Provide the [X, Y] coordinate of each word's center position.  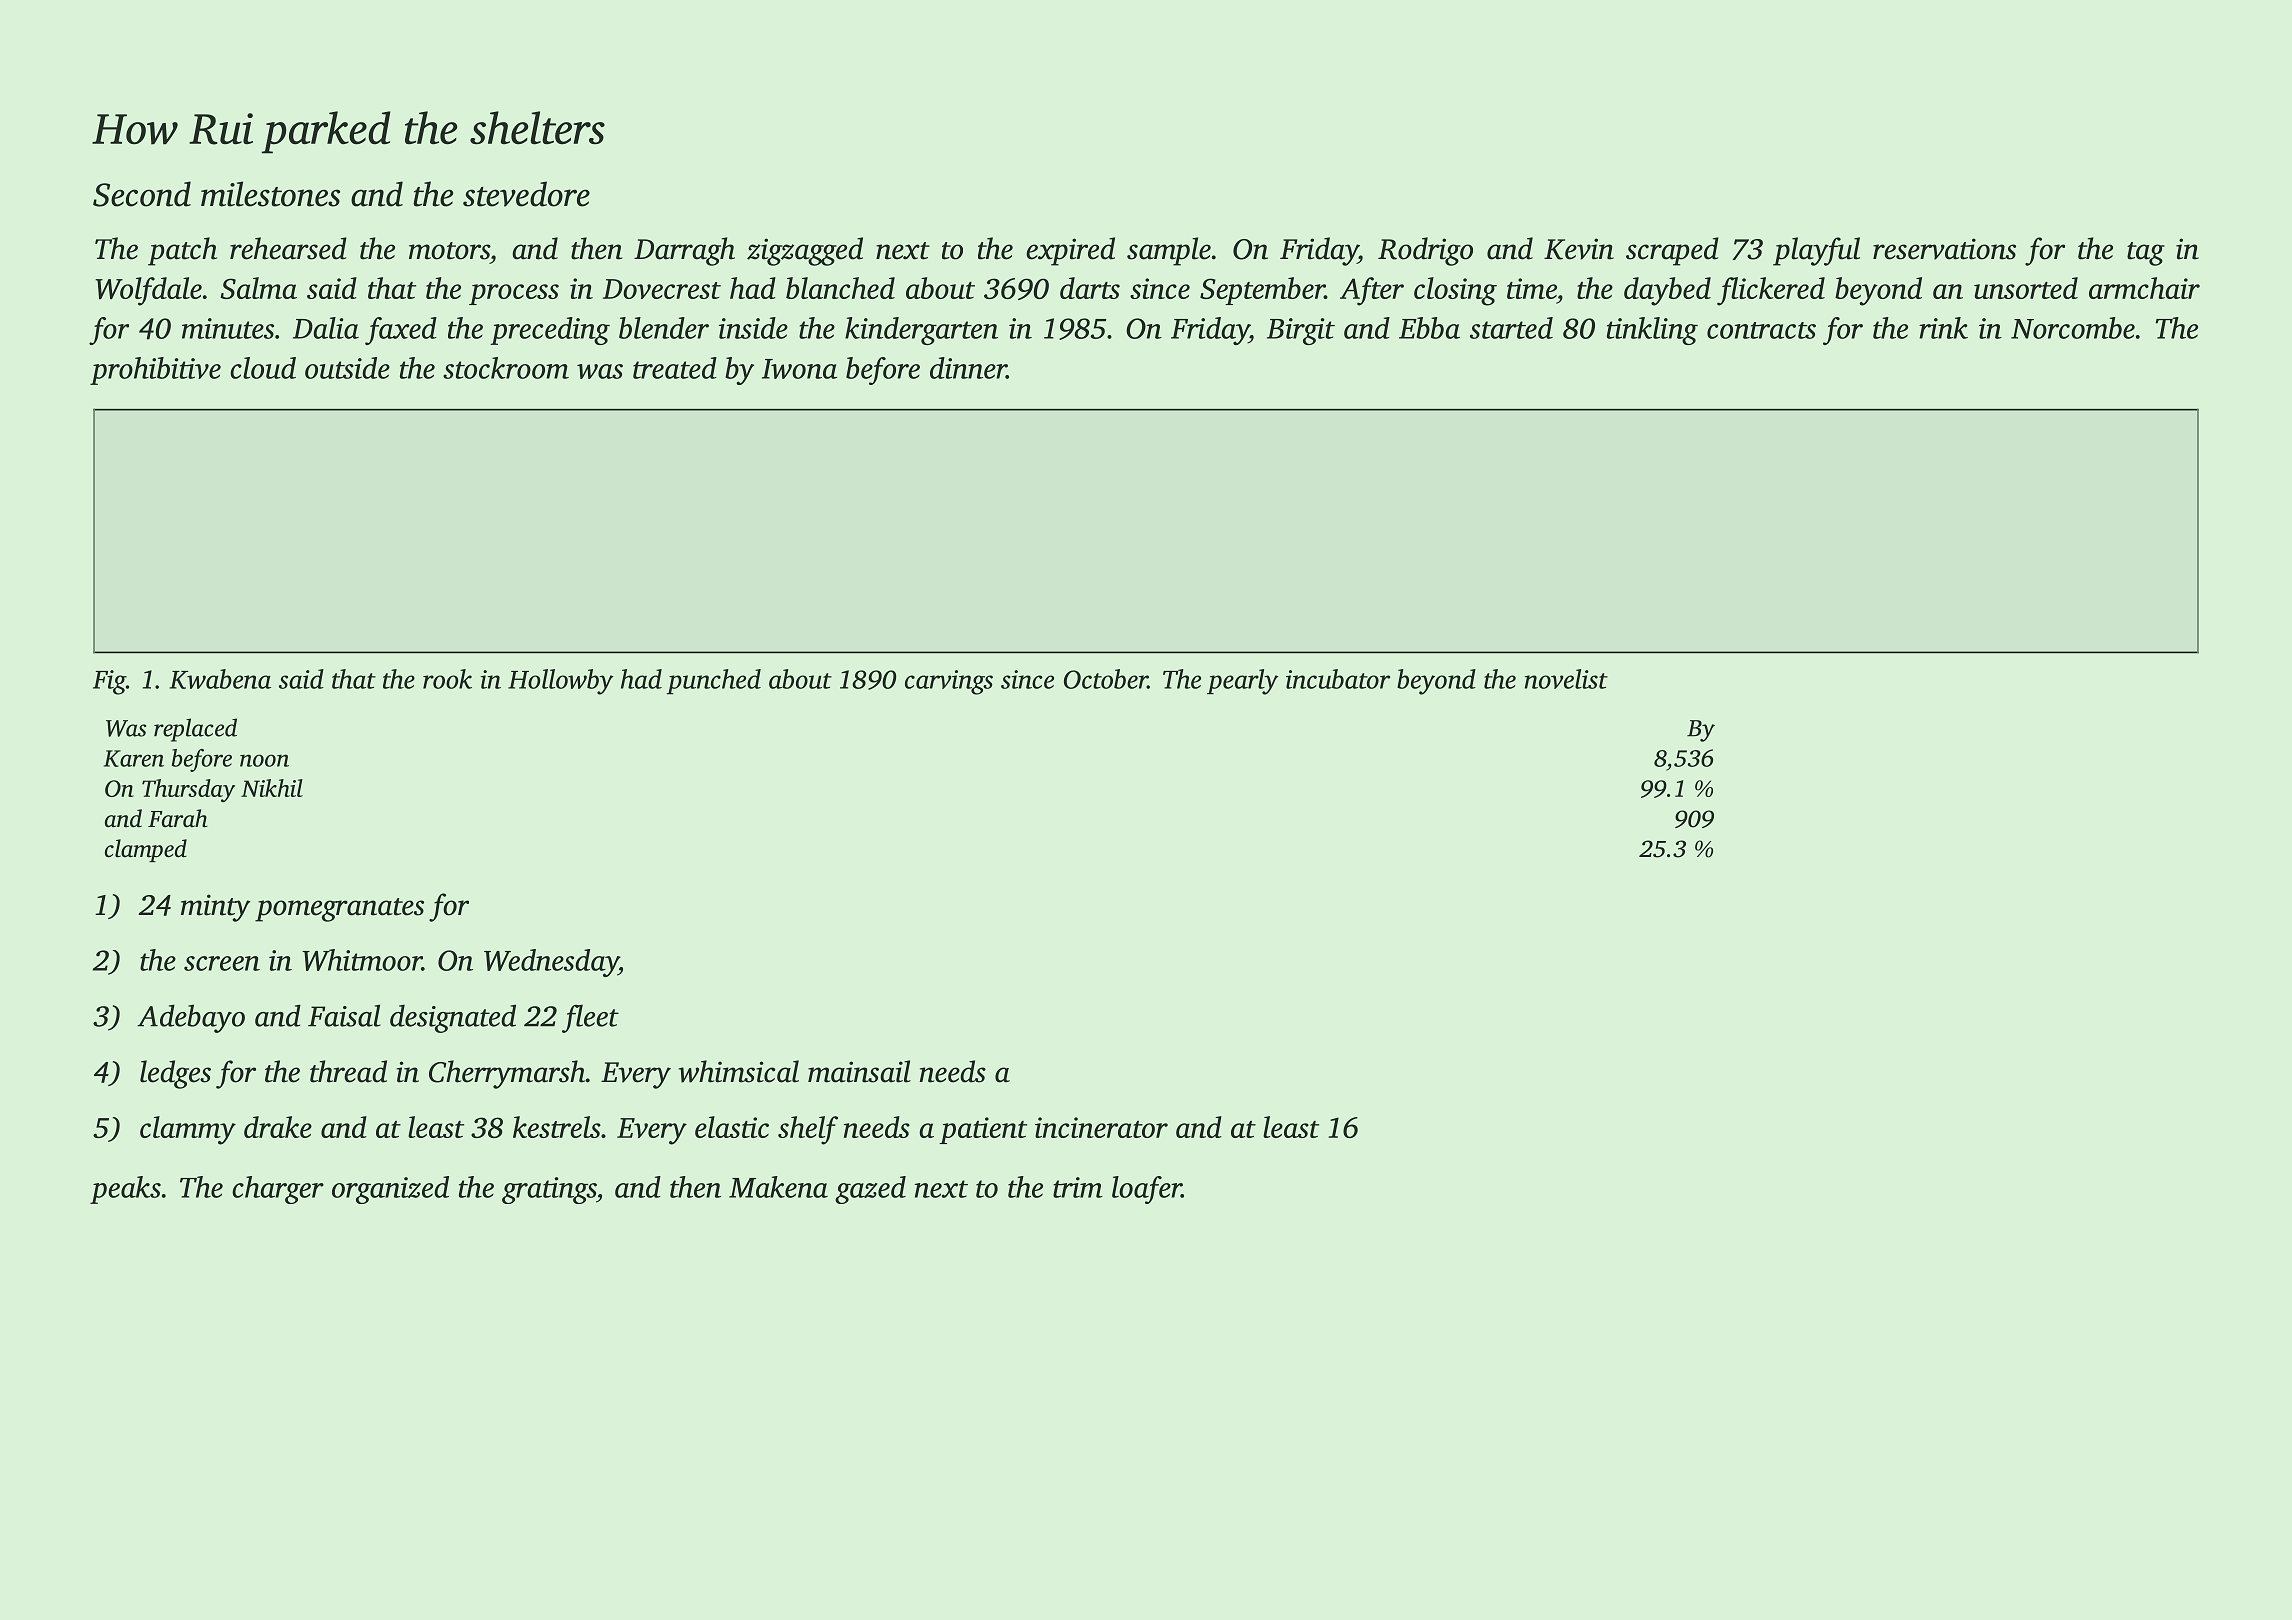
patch [182, 251]
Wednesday [551, 963]
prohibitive [155, 371]
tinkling [1652, 331]
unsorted [2026, 288]
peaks [125, 1190]
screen [222, 963]
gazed [870, 1190]
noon [264, 760]
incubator [1338, 679]
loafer [1147, 1190]
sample [1169, 251]
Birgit [1301, 331]
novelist [1566, 679]
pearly [1242, 682]
